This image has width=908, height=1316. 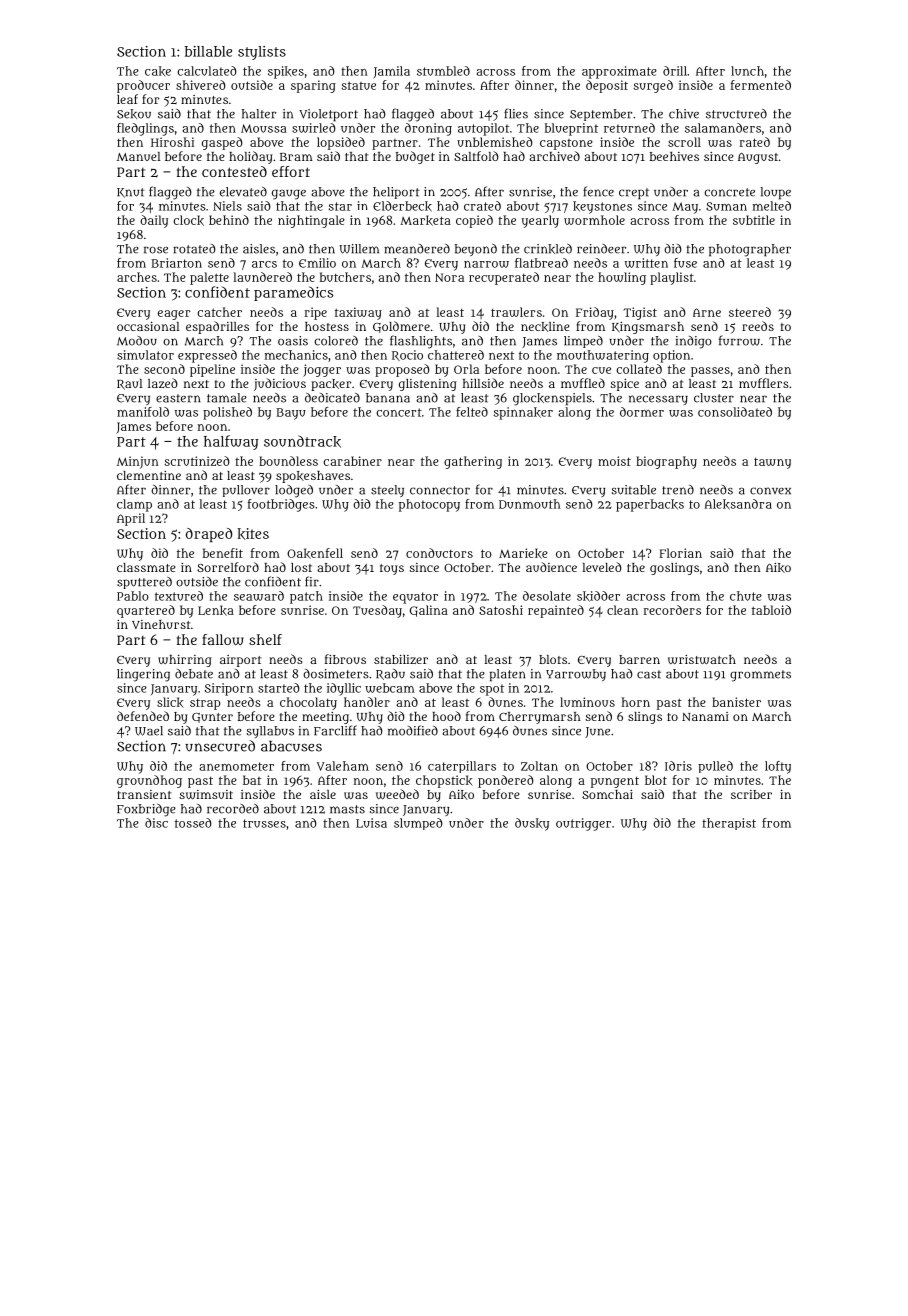 What do you see at coordinates (401, 327) in the image?
I see `Goldmere` at bounding box center [401, 327].
